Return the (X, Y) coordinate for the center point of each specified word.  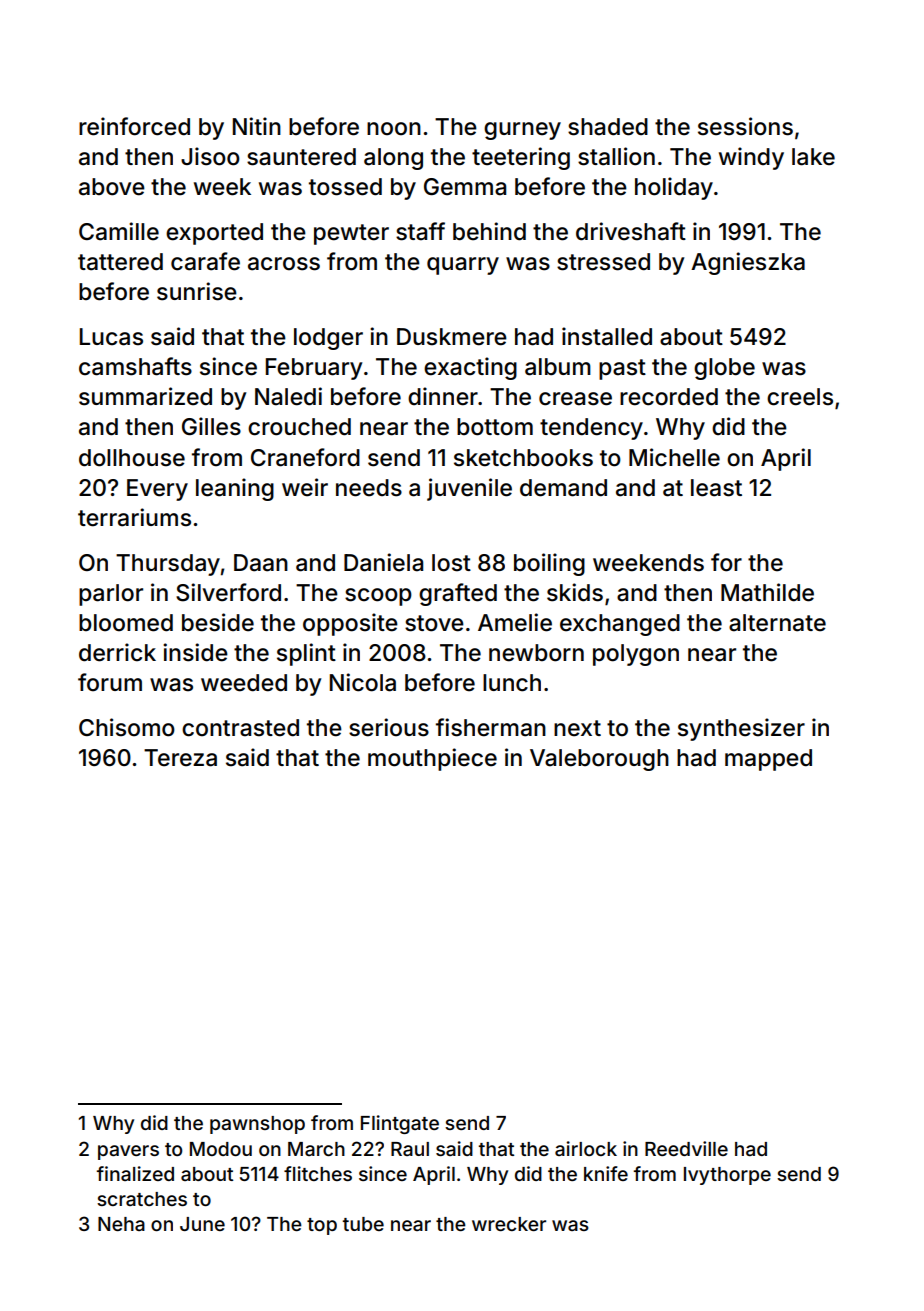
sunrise (197, 291)
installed (607, 336)
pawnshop (257, 1125)
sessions (745, 126)
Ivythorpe (727, 1176)
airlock (586, 1148)
